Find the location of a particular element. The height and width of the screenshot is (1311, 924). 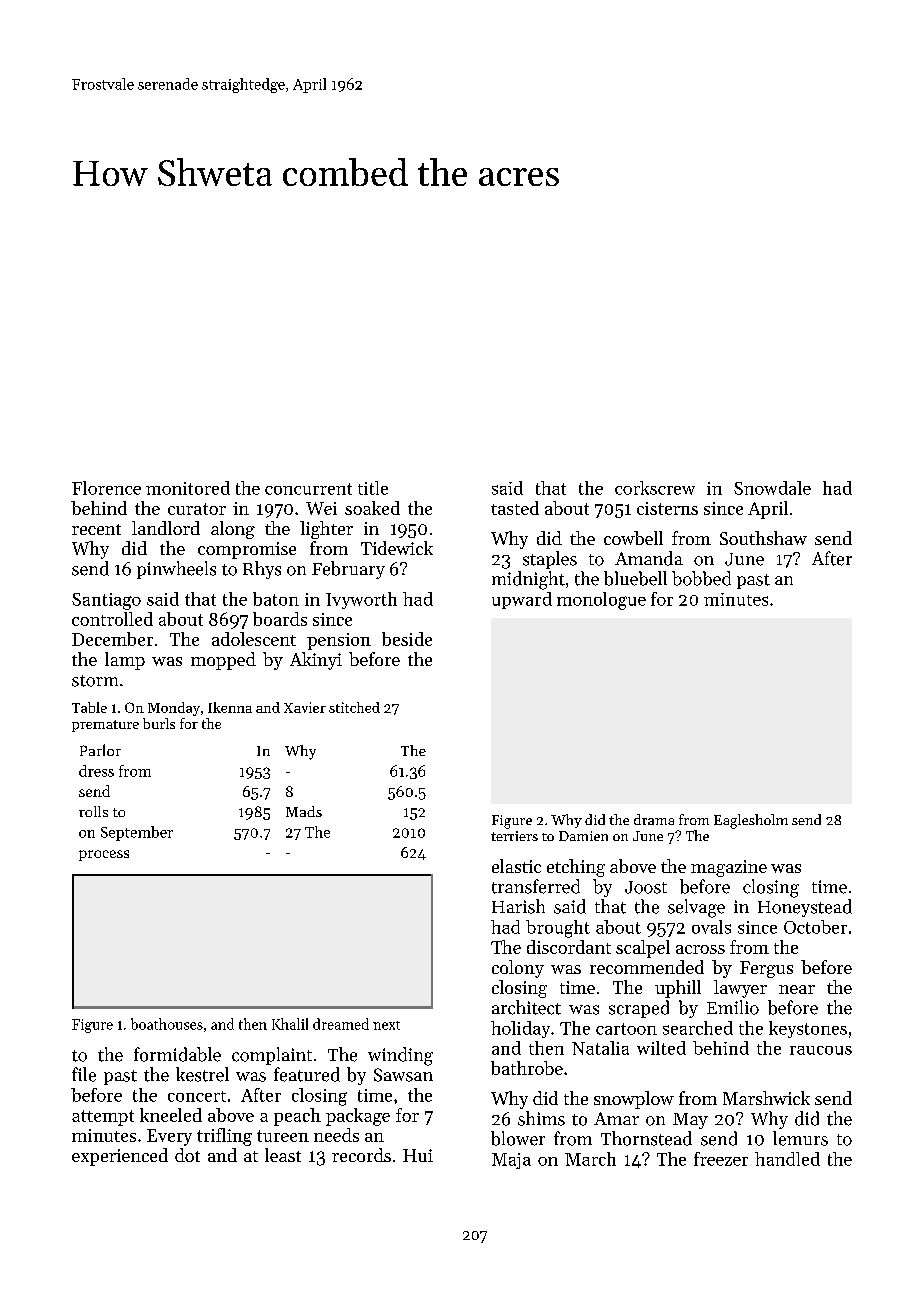

complaint is located at coordinates (272, 1056).
